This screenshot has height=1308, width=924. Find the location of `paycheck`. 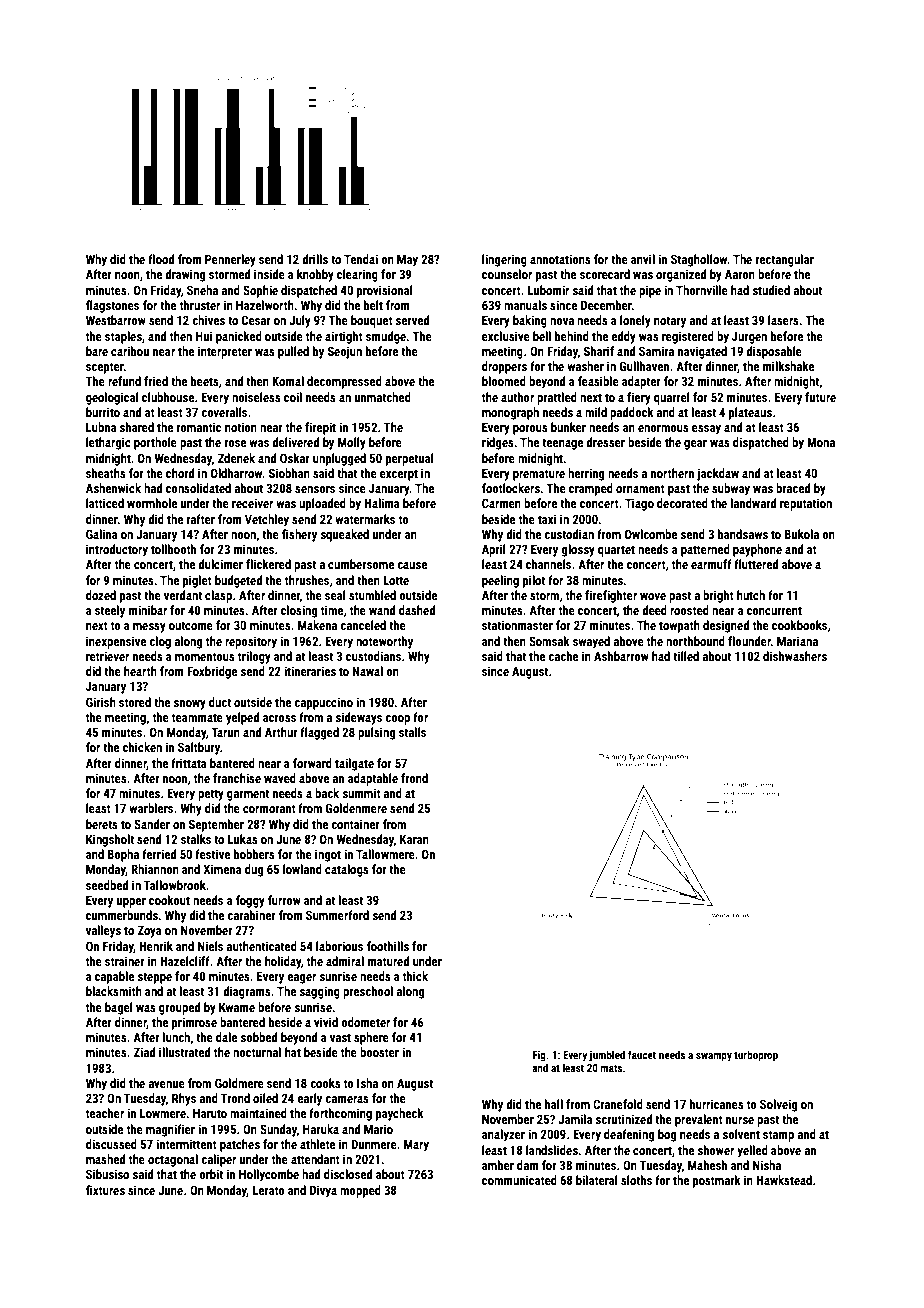

paycheck is located at coordinates (400, 1114).
